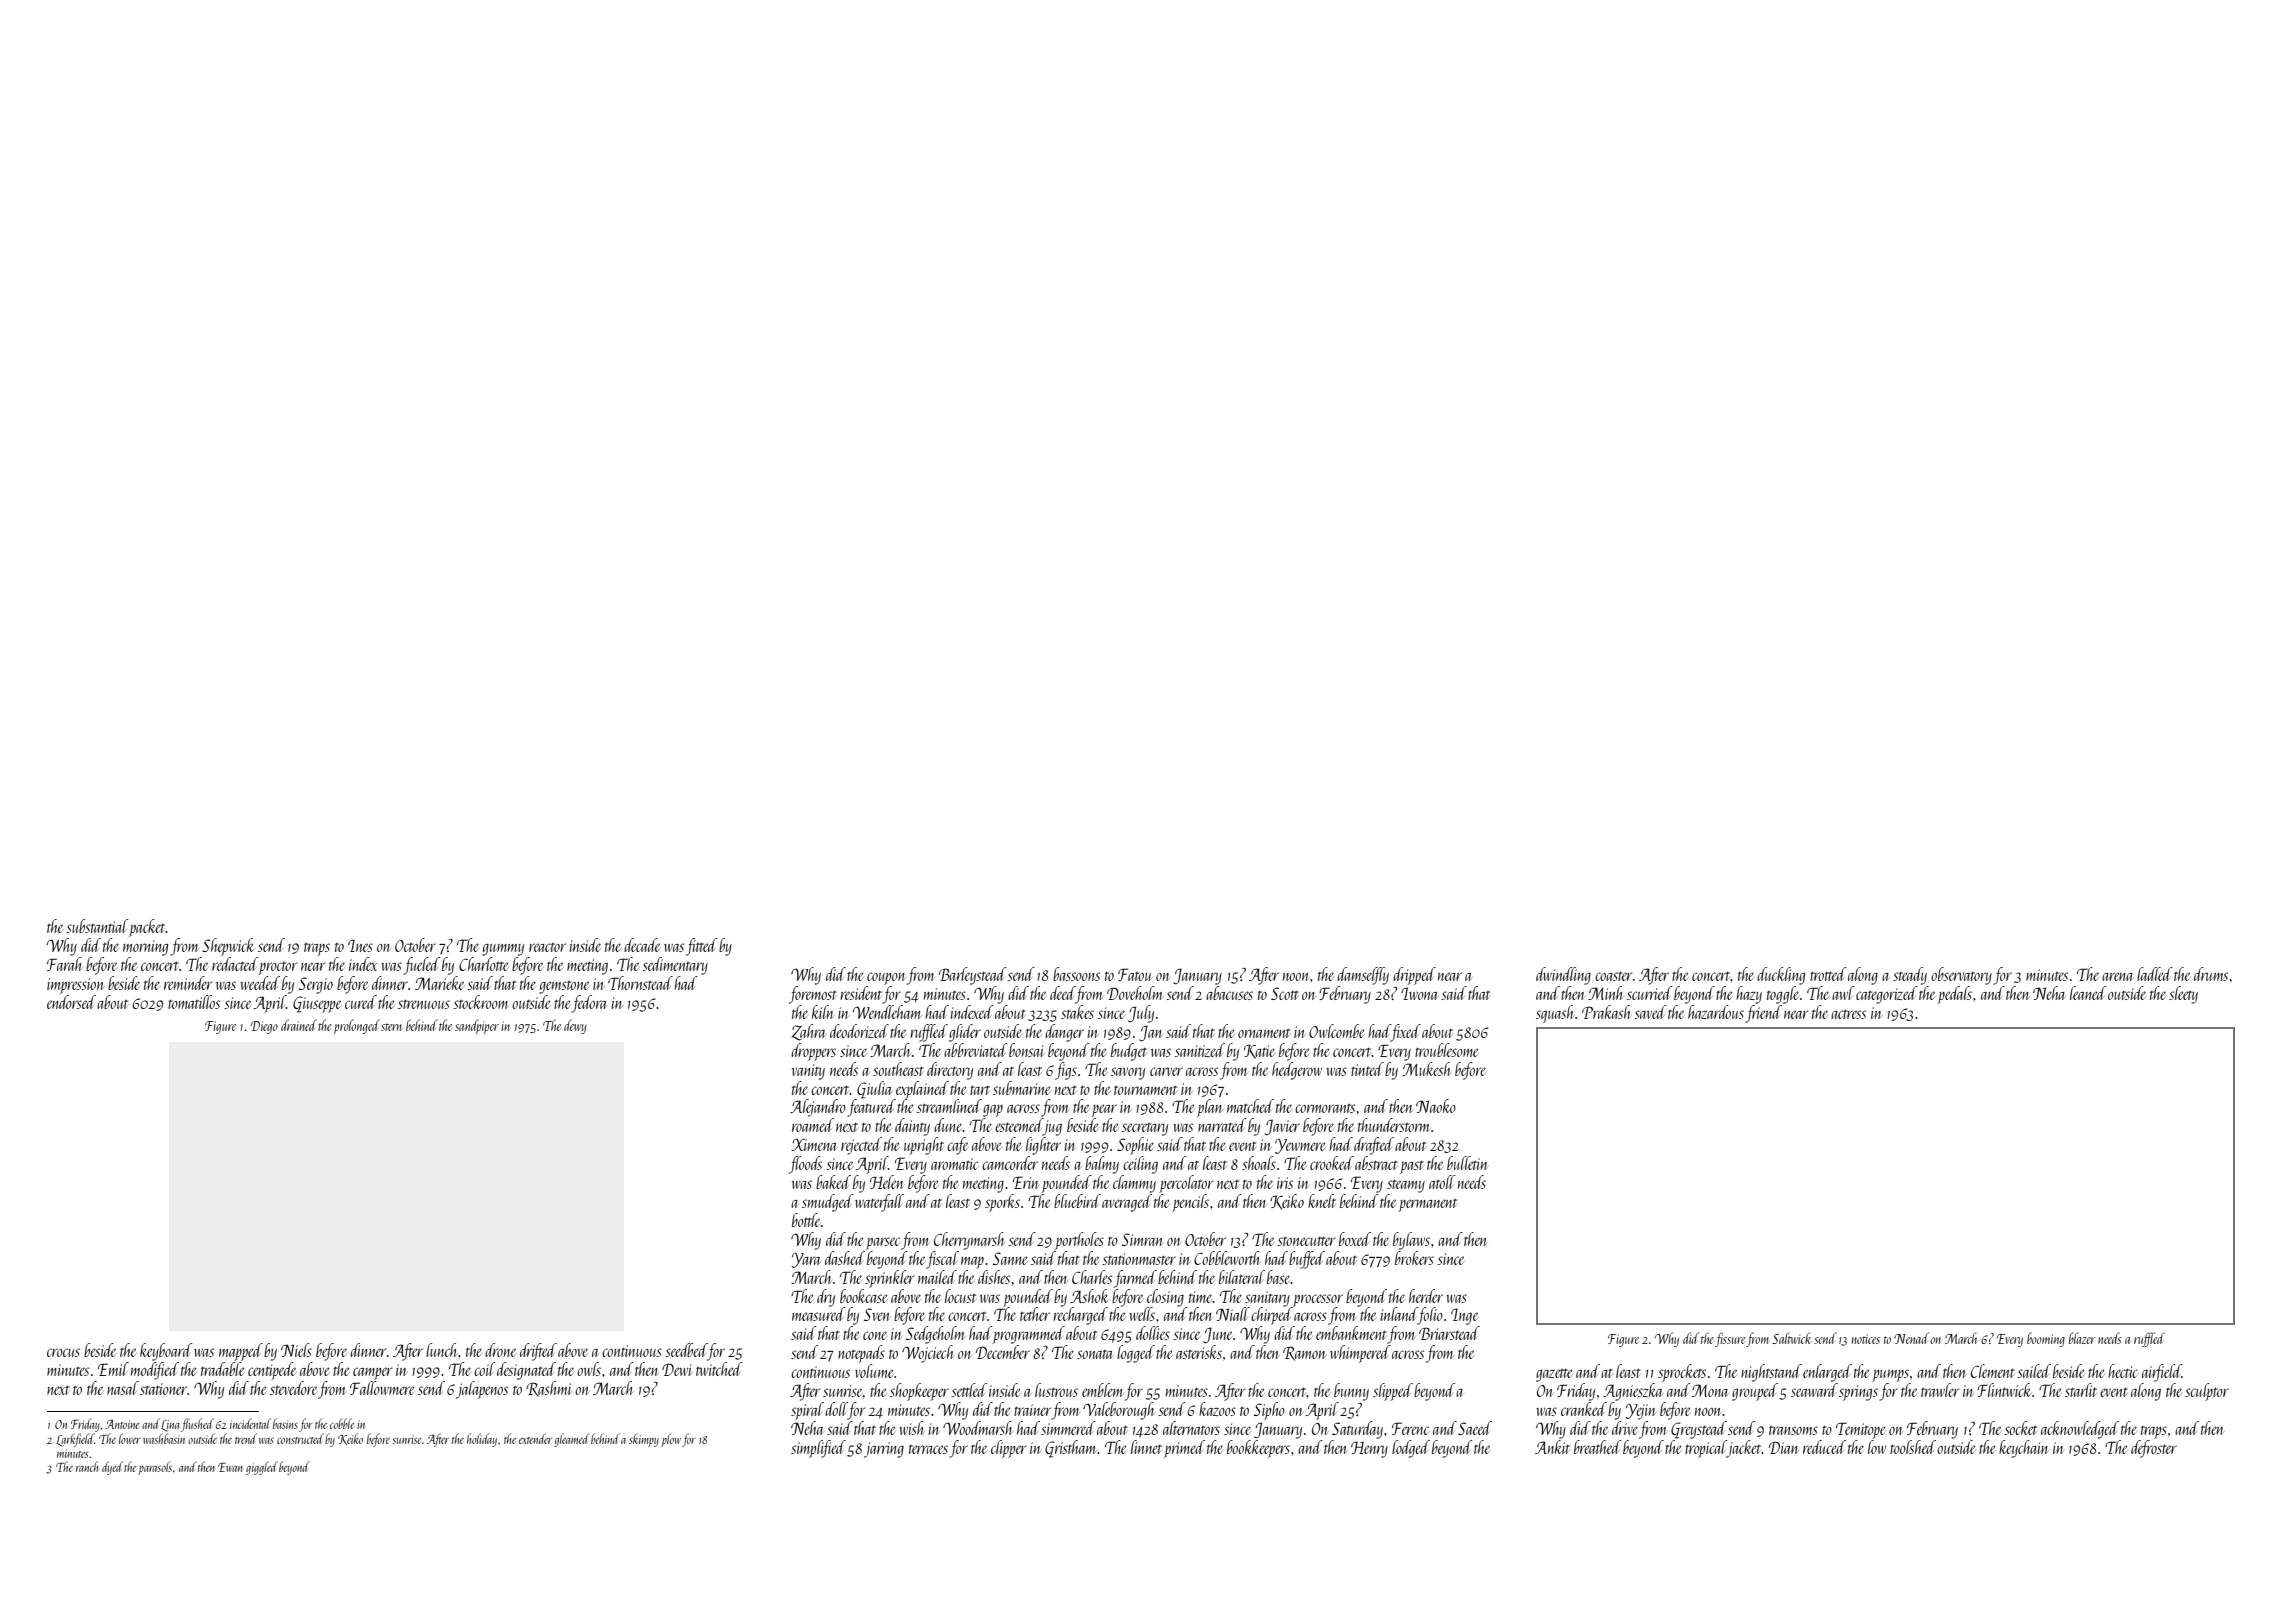 Image resolution: width=2282 pixels, height=1614 pixels. I want to click on plow, so click(671, 1440).
